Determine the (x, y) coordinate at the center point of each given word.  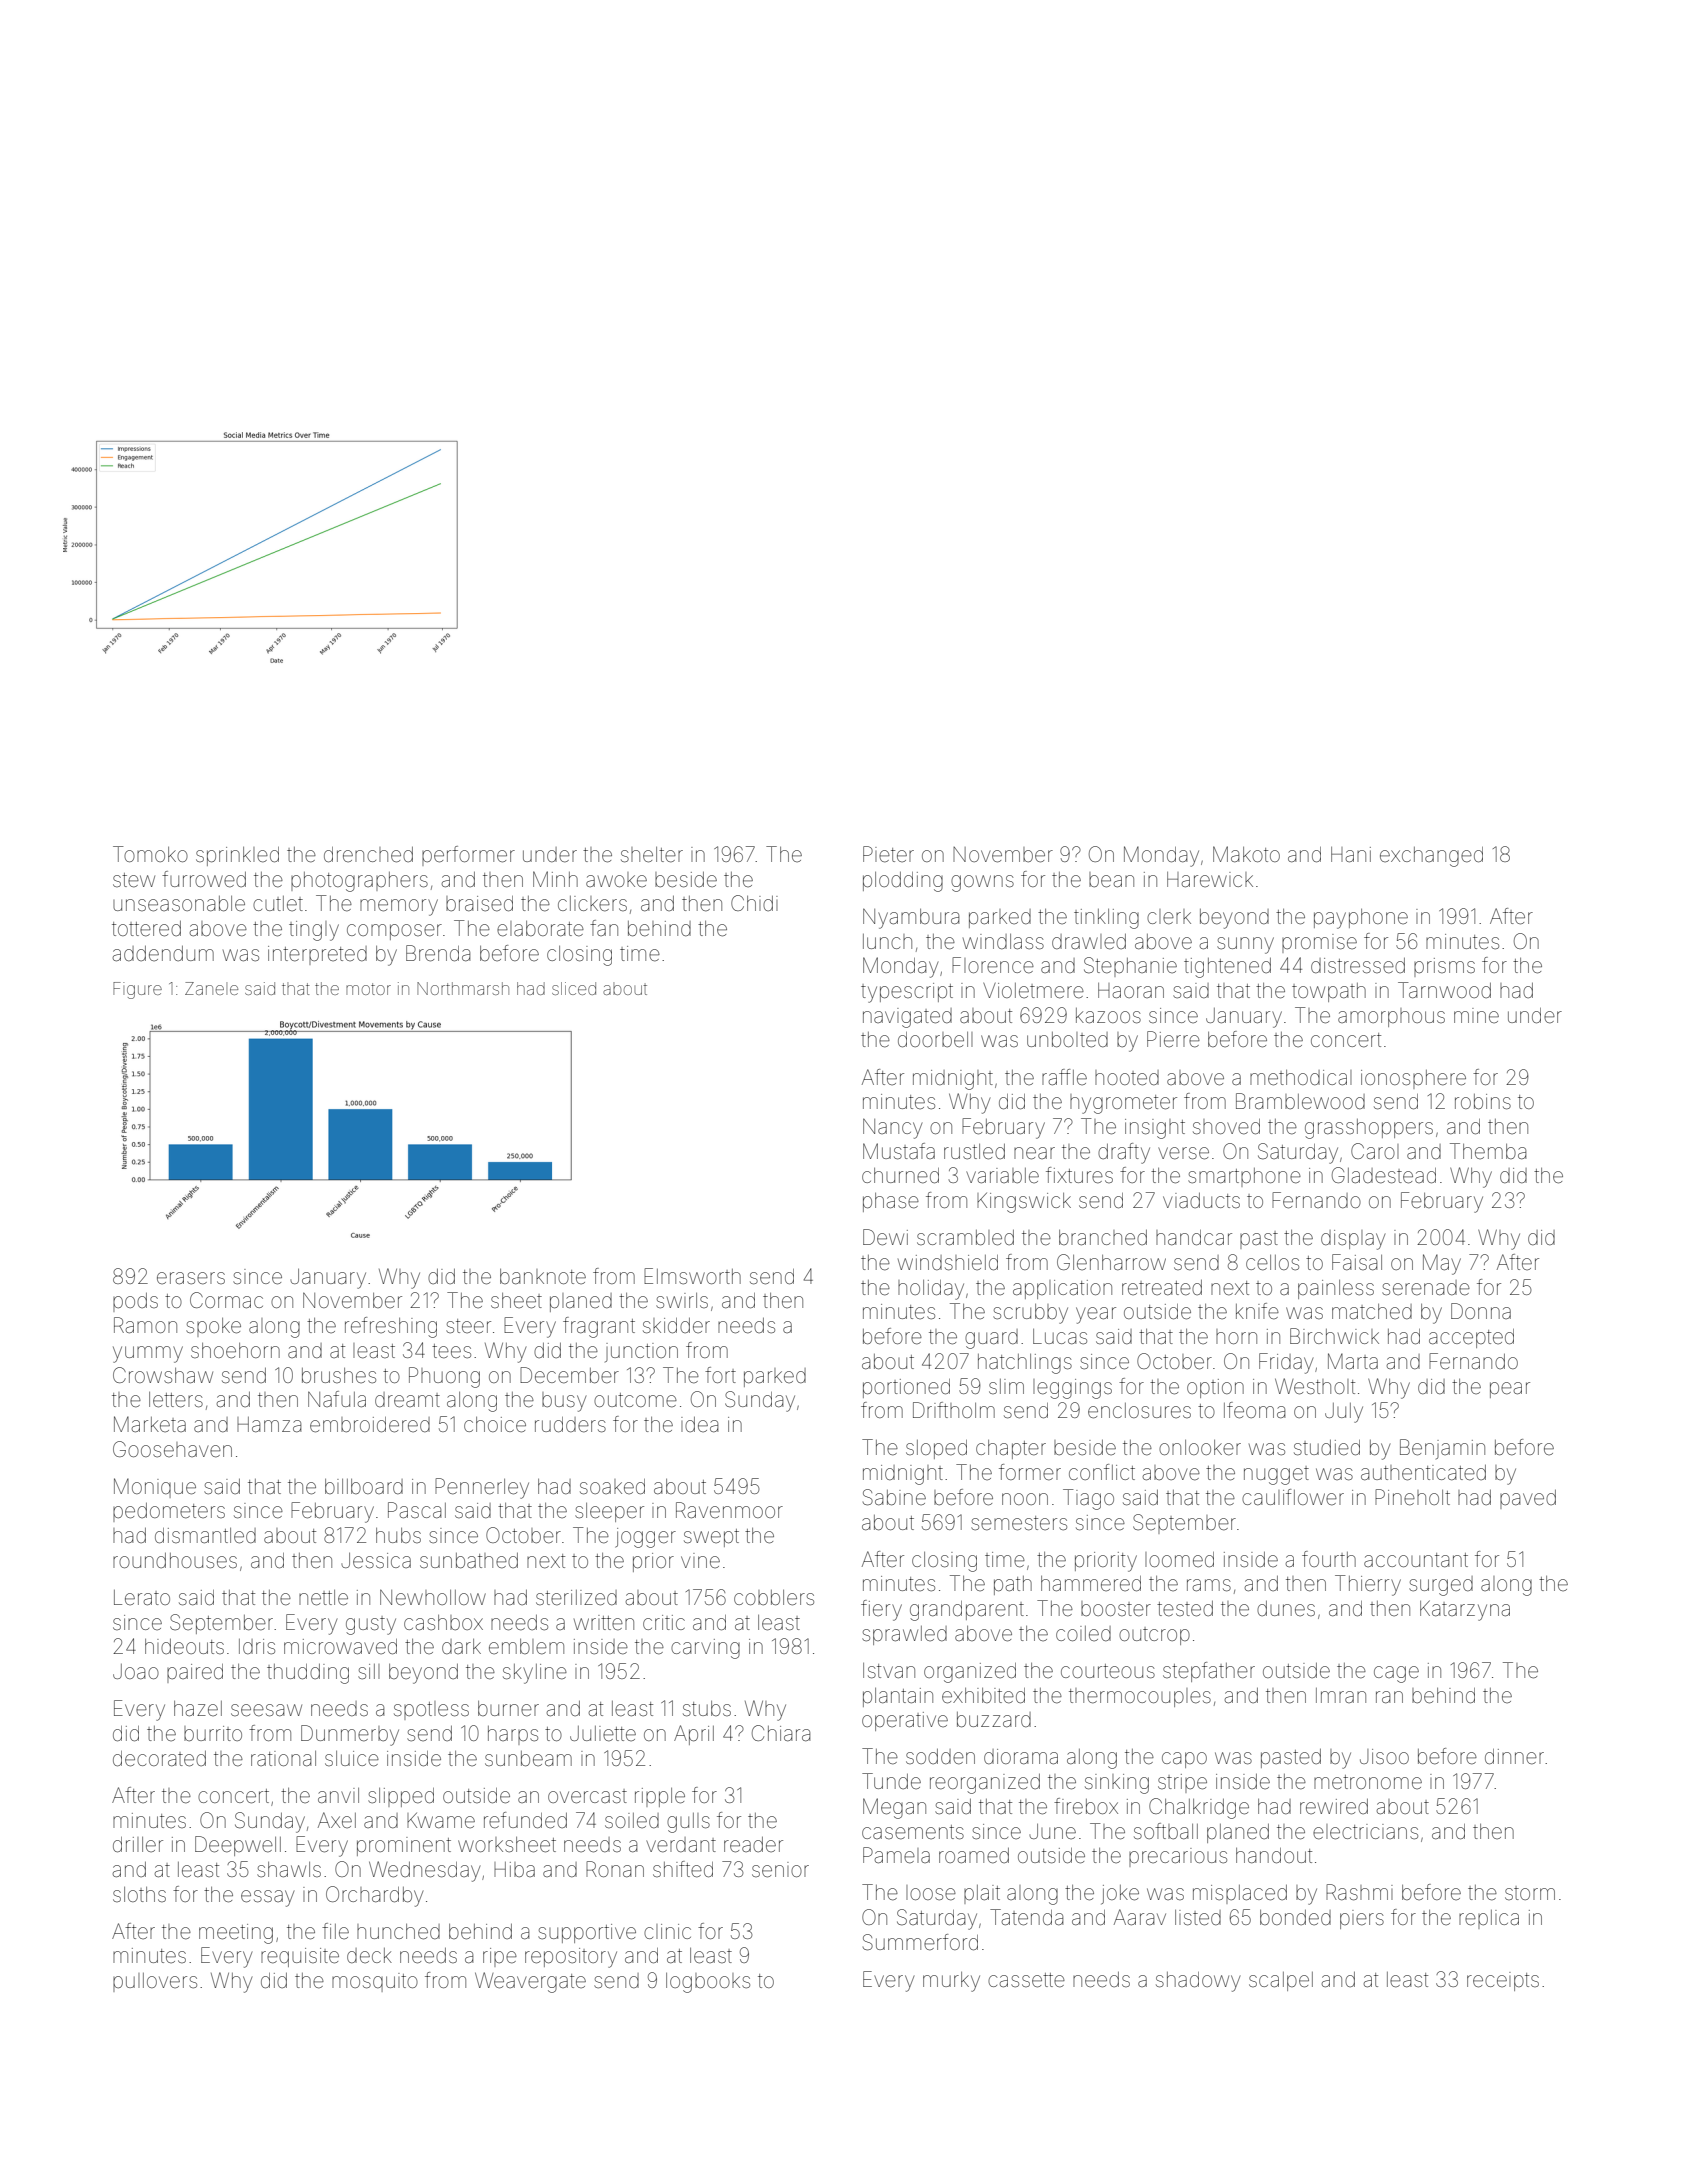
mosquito (375, 1982)
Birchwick (1334, 1336)
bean (1111, 880)
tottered (146, 929)
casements (913, 1832)
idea (699, 1424)
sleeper (609, 1512)
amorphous (1391, 1017)
